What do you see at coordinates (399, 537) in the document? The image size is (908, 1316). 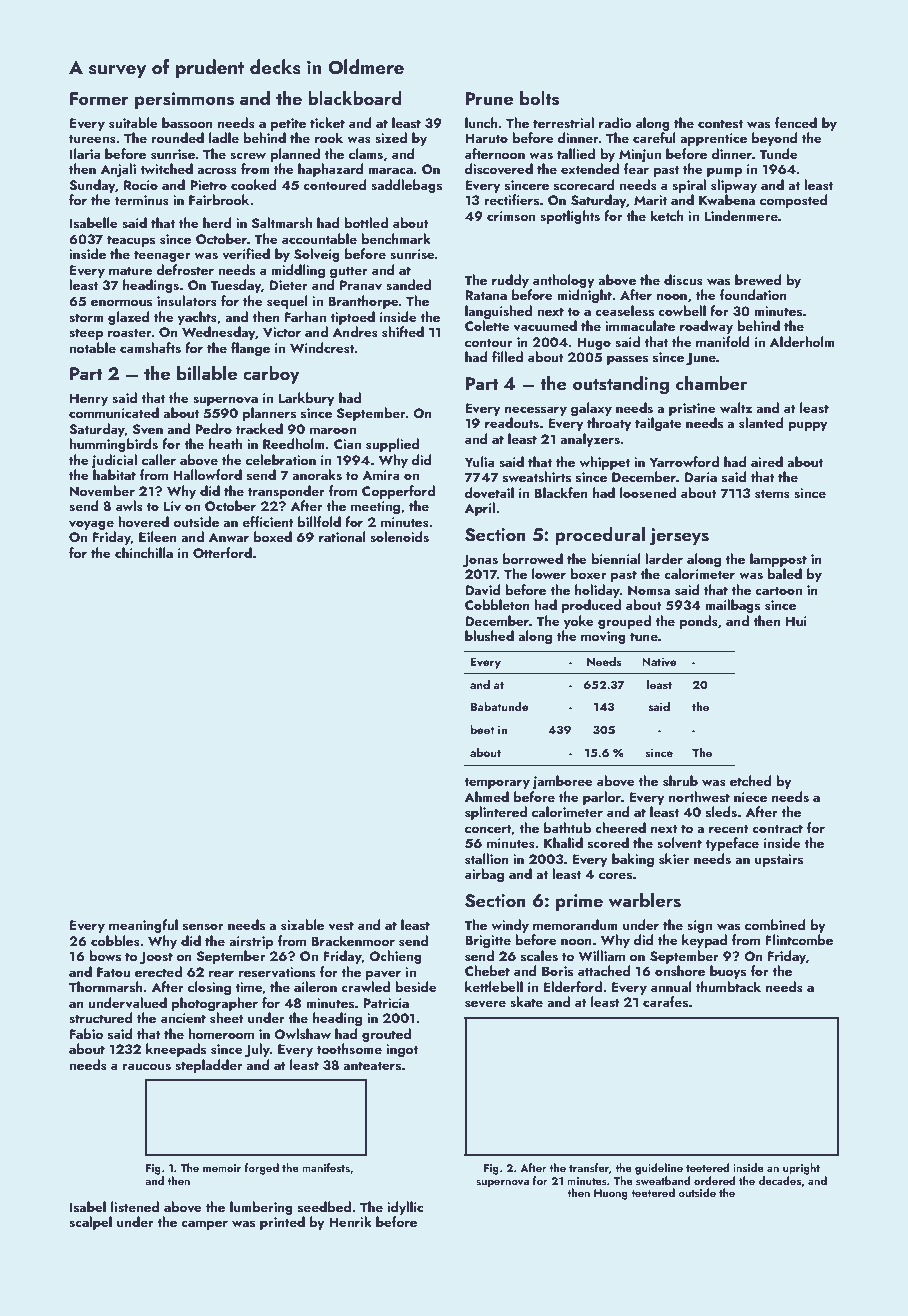 I see `solenoids` at bounding box center [399, 537].
